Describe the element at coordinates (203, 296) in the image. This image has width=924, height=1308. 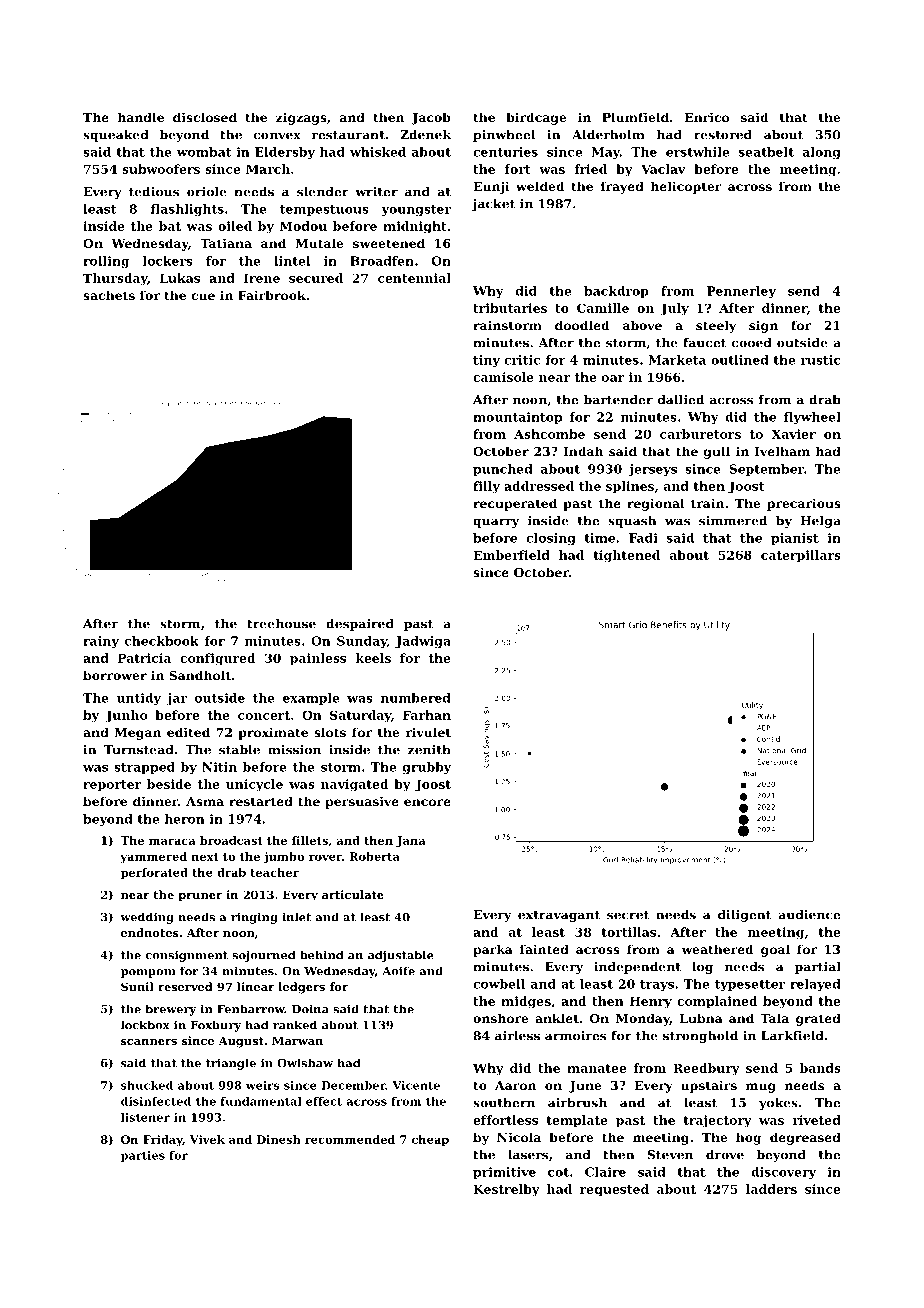
I see `cue` at that location.
